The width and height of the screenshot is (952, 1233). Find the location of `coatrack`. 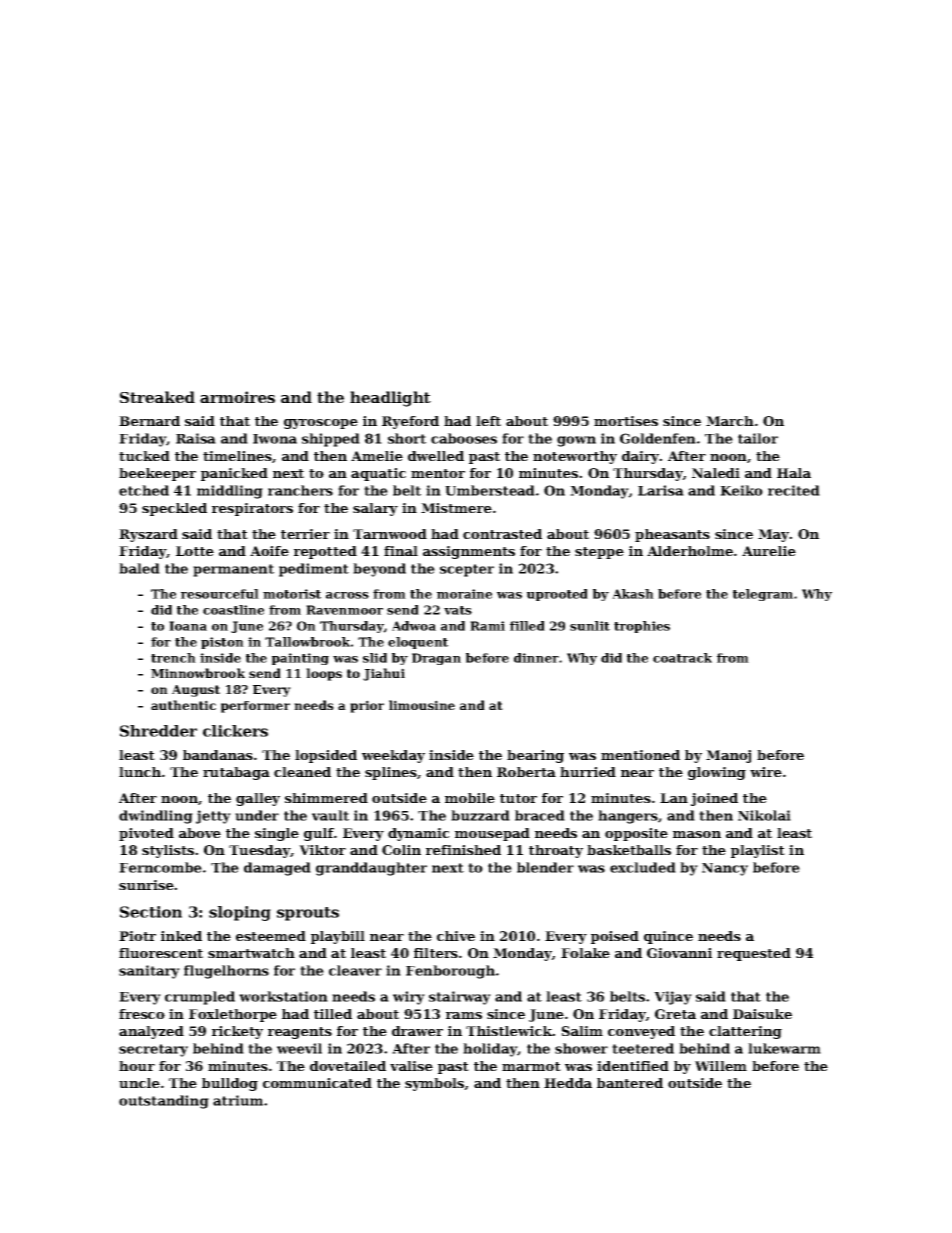

coatrack is located at coordinates (682, 658).
